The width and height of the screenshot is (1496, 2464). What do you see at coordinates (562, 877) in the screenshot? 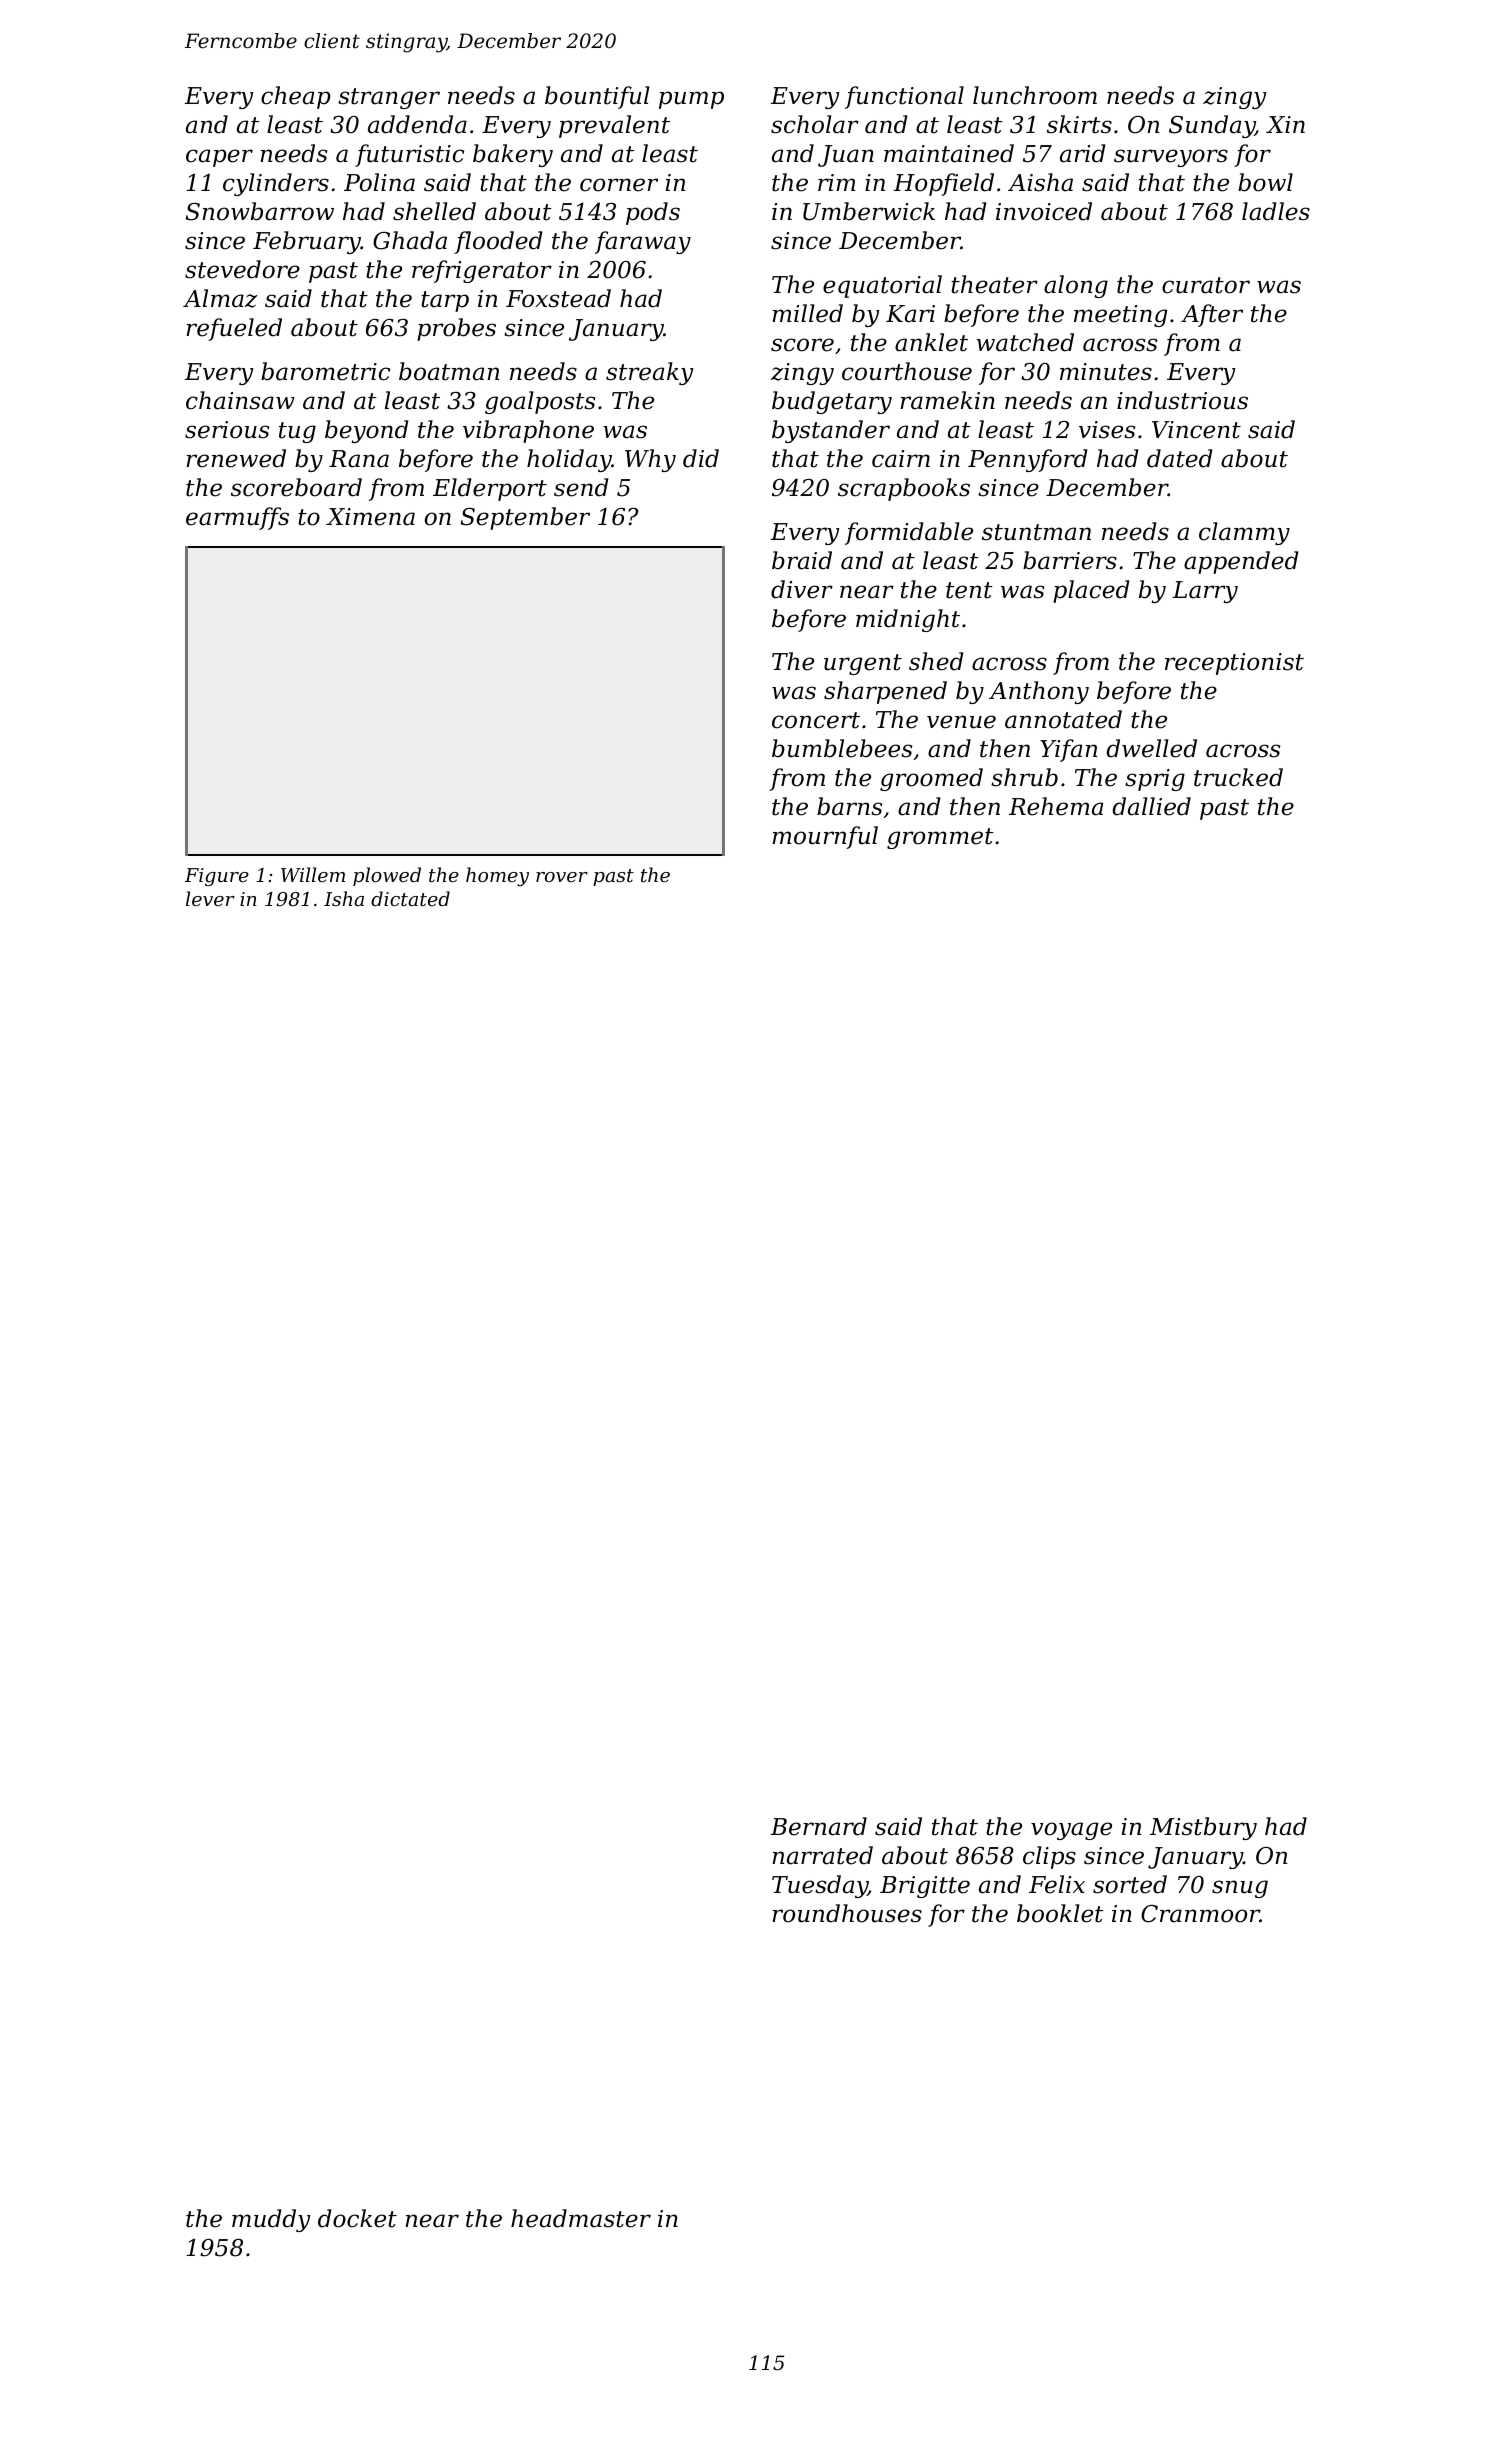
I see `rover` at bounding box center [562, 877].
